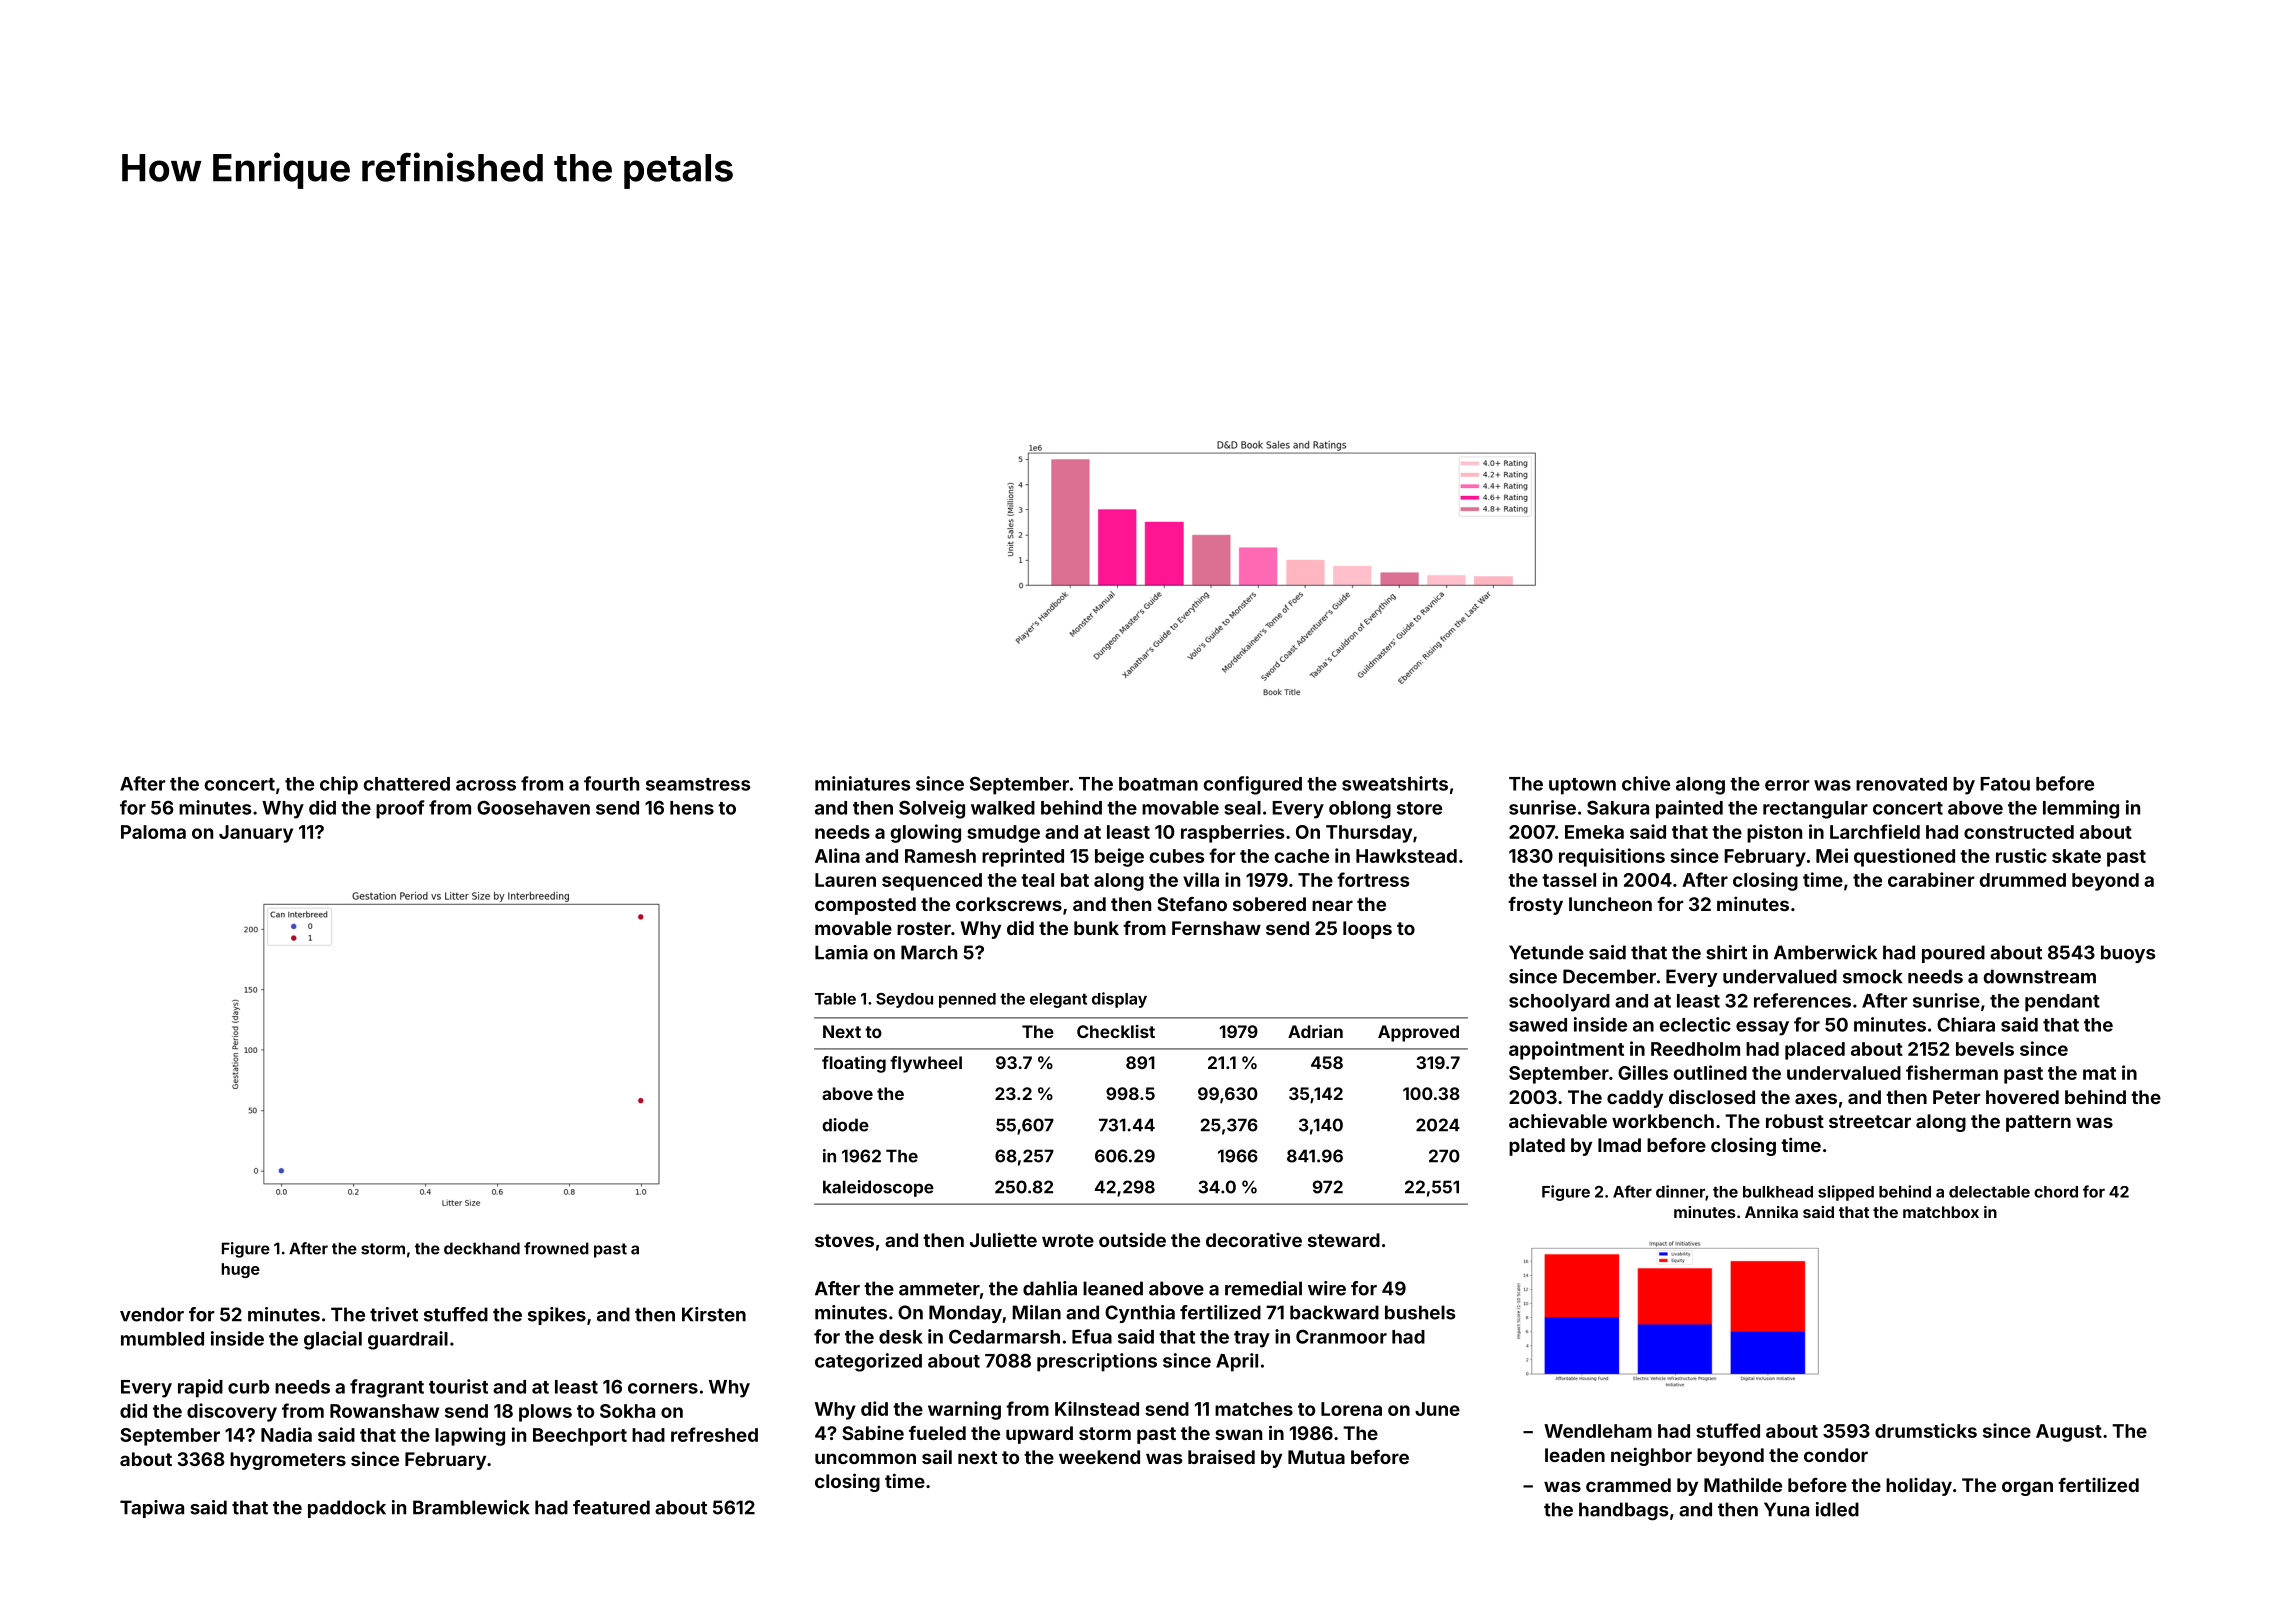  I want to click on Lamia, so click(841, 952).
